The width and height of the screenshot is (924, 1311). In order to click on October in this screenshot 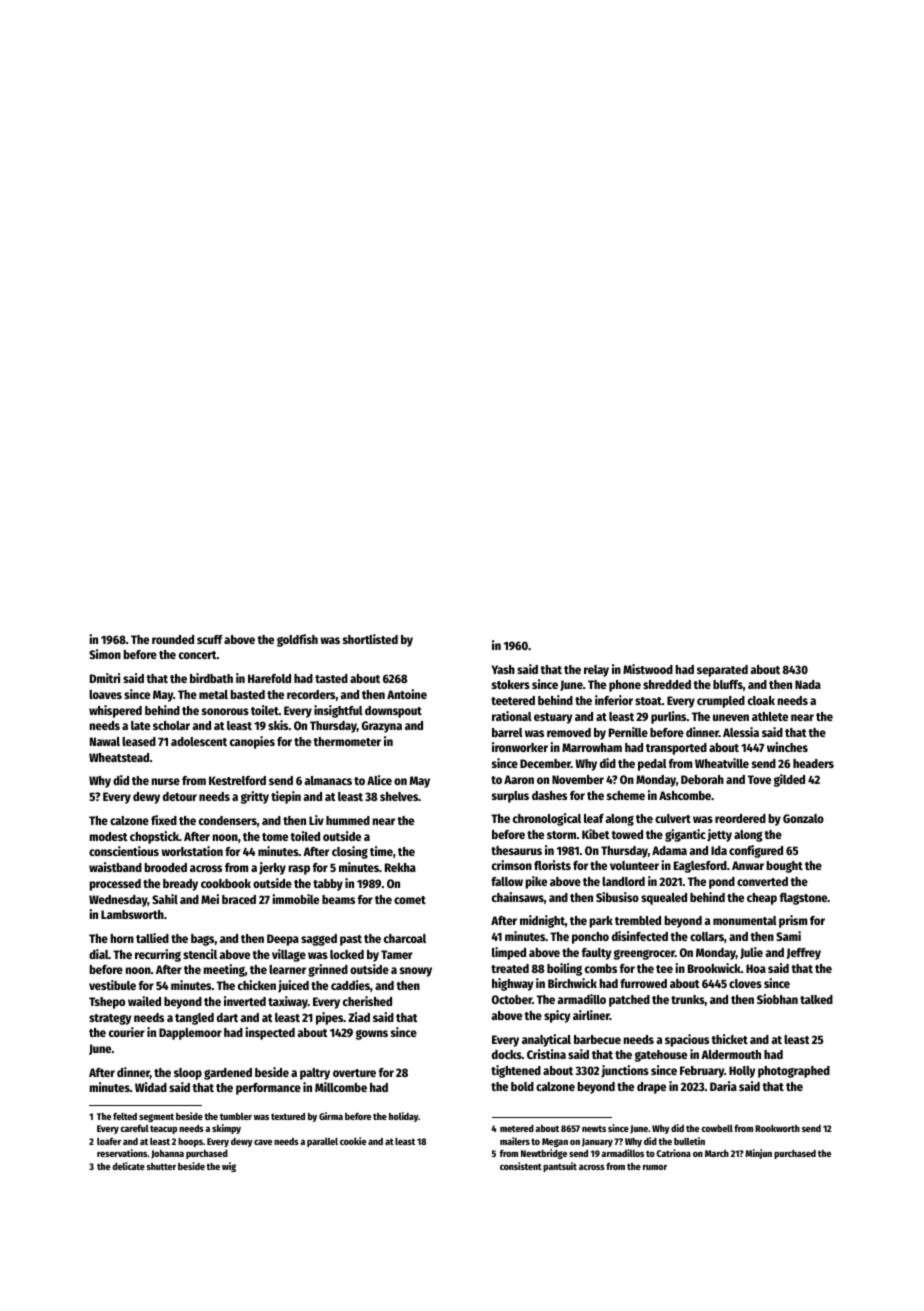, I will do `click(512, 999)`.
